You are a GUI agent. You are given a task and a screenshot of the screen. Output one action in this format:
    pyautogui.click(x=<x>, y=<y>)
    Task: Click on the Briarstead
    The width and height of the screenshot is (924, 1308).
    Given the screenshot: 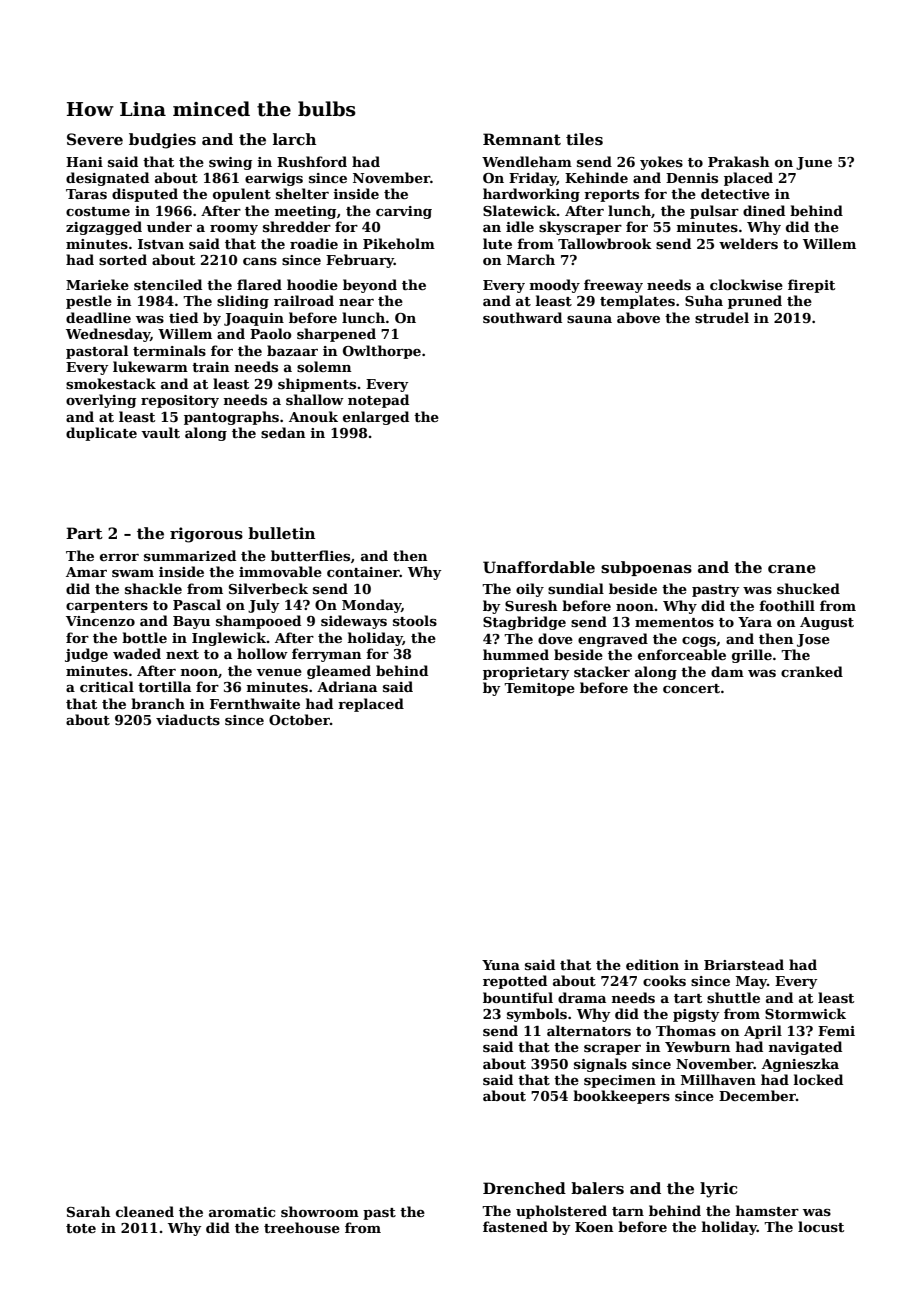 What is the action you would take?
    pyautogui.click(x=744, y=964)
